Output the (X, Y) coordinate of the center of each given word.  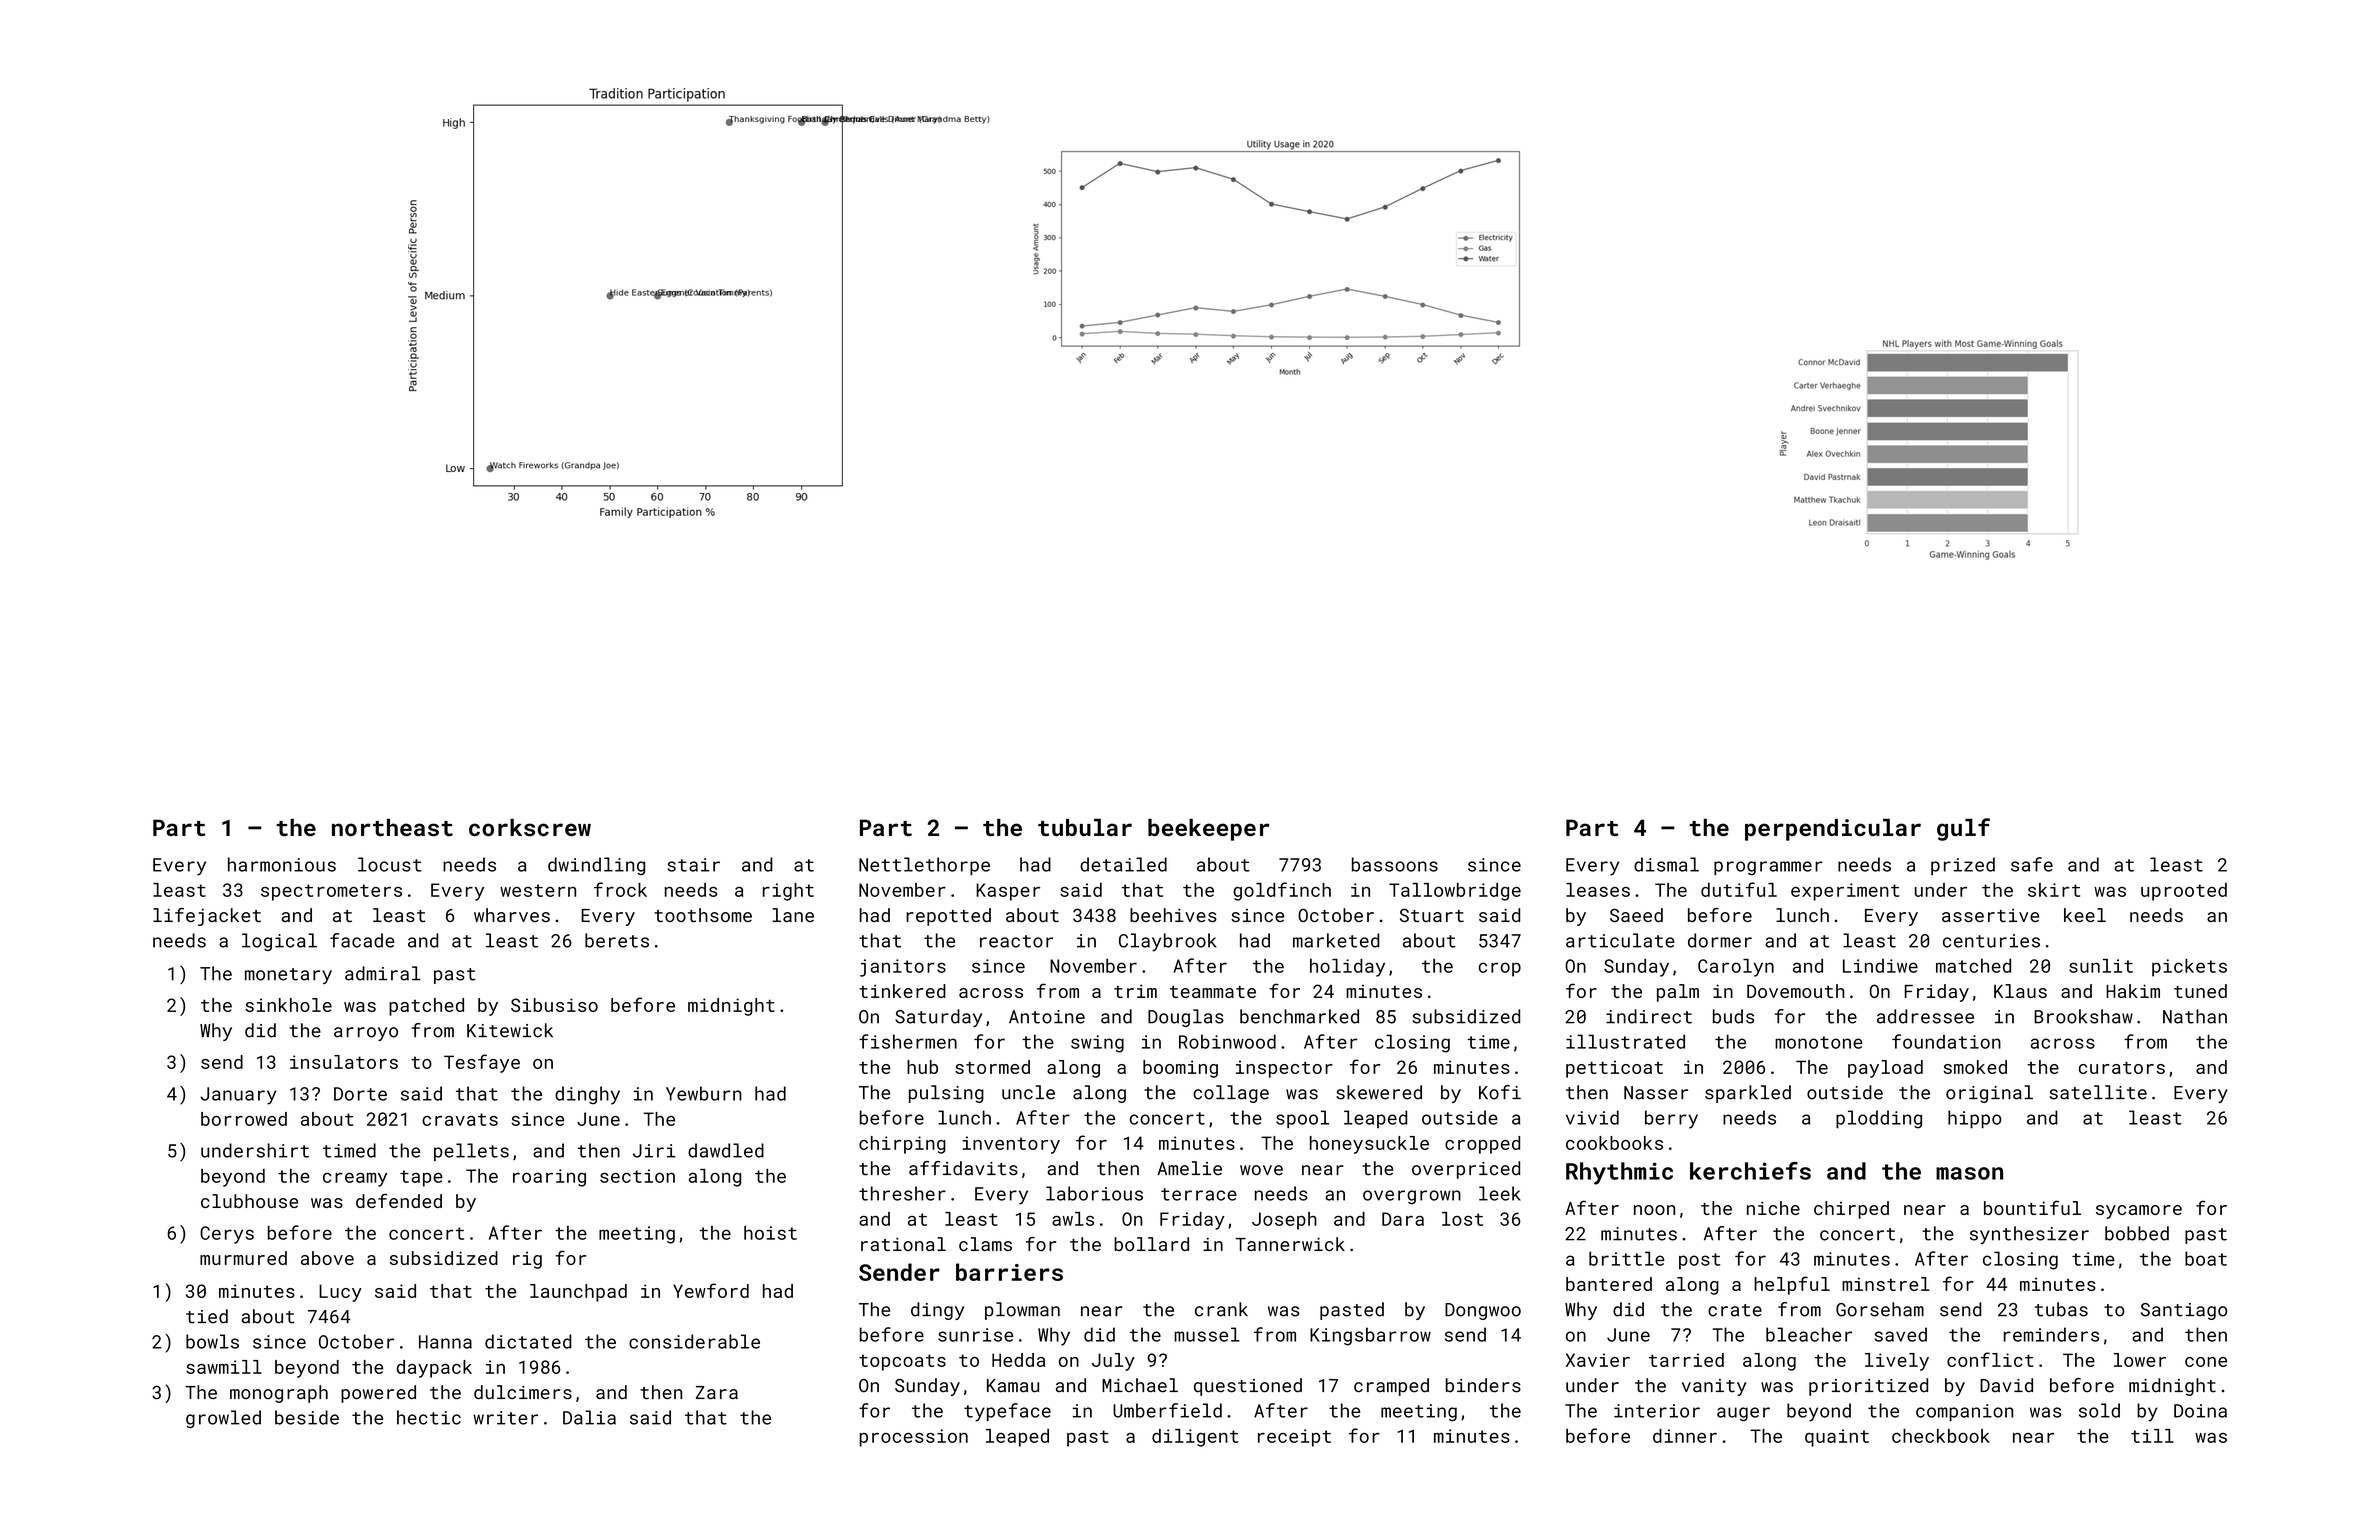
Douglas (1186, 1018)
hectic (429, 1417)
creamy (355, 1179)
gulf (1963, 829)
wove (1261, 1170)
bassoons (1395, 864)
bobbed (2137, 1233)
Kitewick (510, 1030)
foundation (1946, 1041)
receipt (1294, 1438)
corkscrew (530, 827)
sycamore (2139, 1212)
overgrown (1412, 1197)
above (327, 1258)
